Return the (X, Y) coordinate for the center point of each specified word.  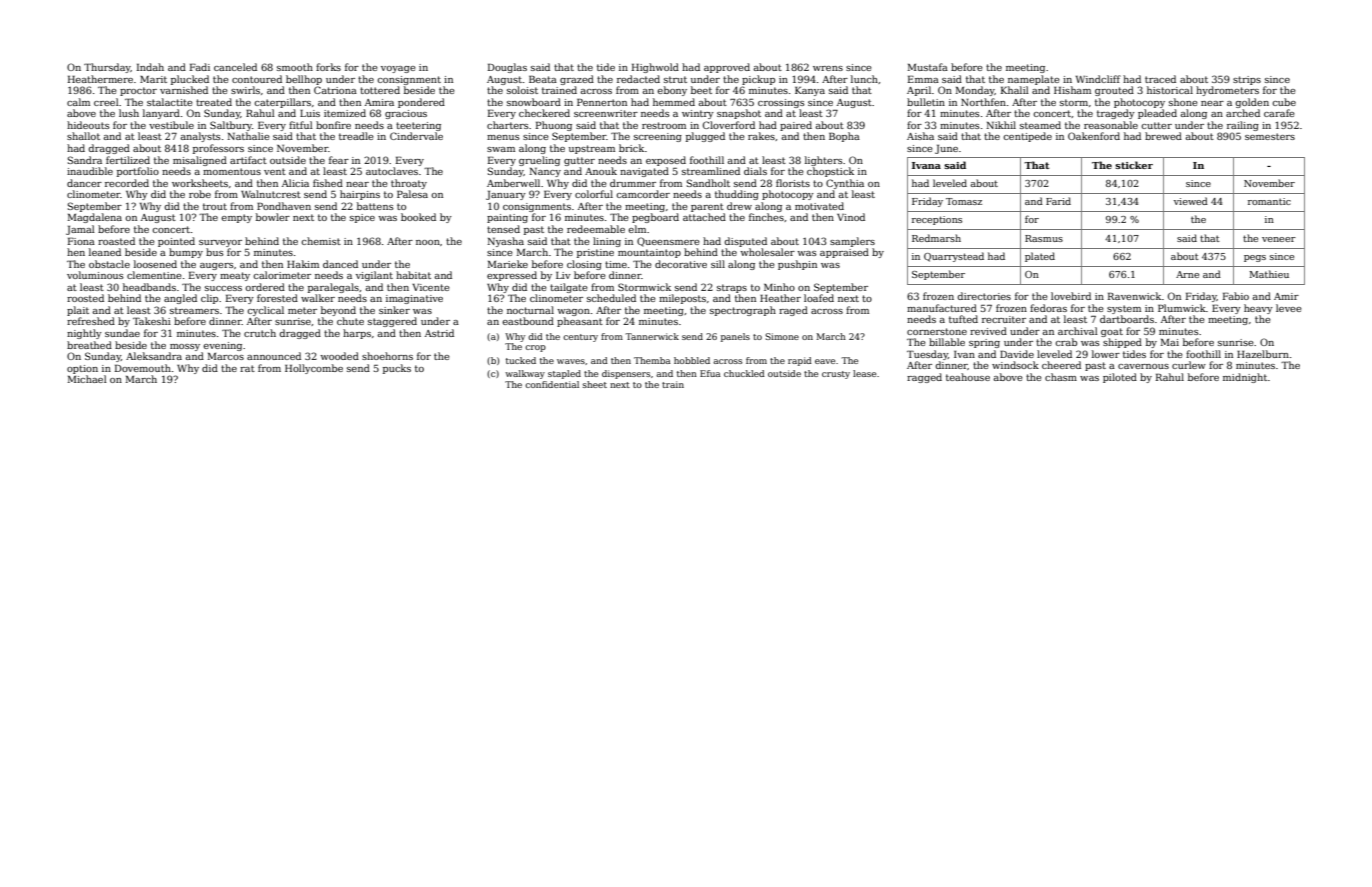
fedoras (1048, 308)
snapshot (739, 114)
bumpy (186, 253)
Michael (87, 379)
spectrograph (743, 311)
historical (1170, 90)
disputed (745, 242)
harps (357, 334)
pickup (758, 80)
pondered (421, 103)
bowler (273, 217)
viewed (1191, 201)
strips (1247, 80)
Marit (153, 79)
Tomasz (964, 201)
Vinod (851, 217)
